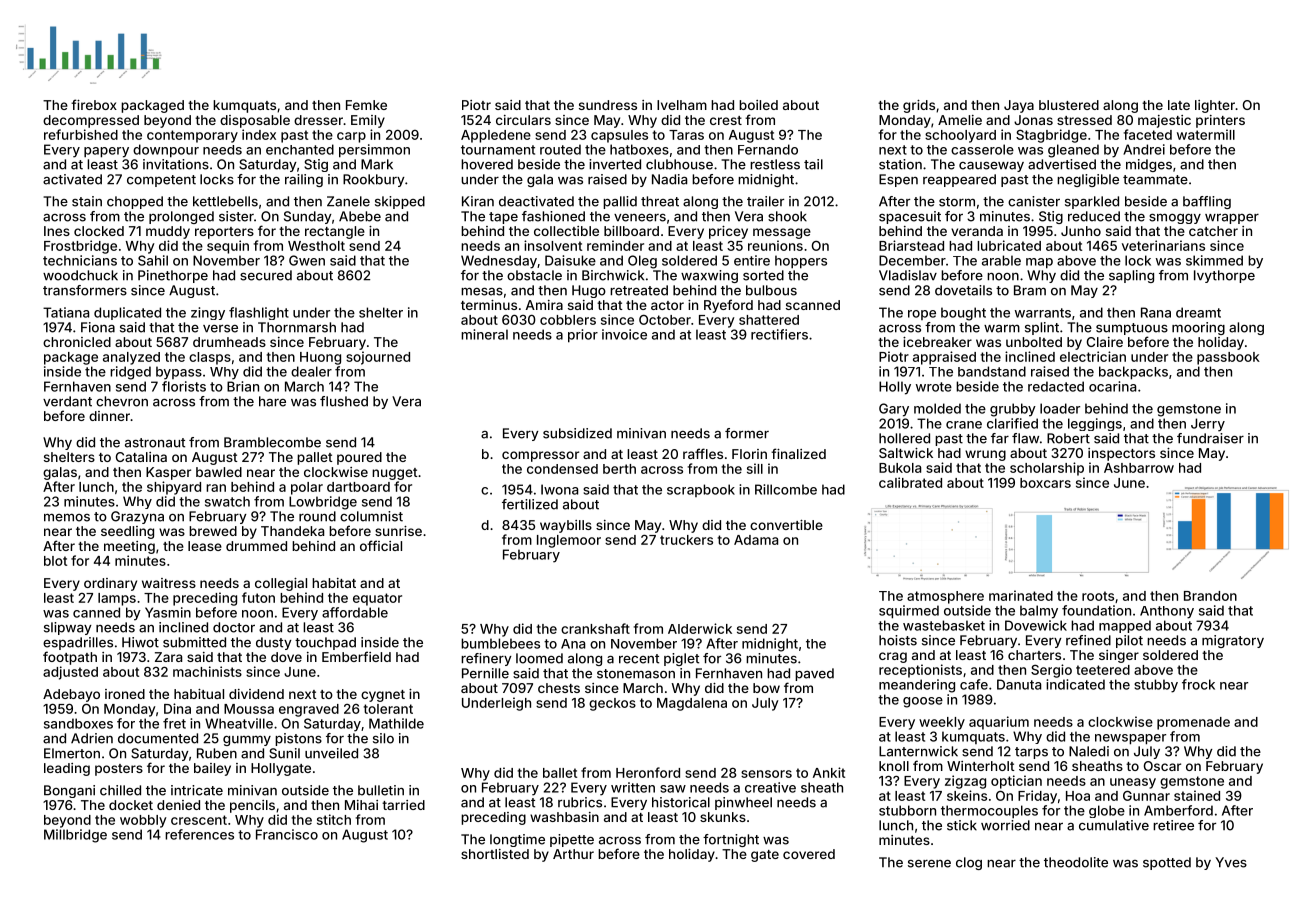 This screenshot has height=924, width=1308. I want to click on Amberford, so click(1178, 810).
